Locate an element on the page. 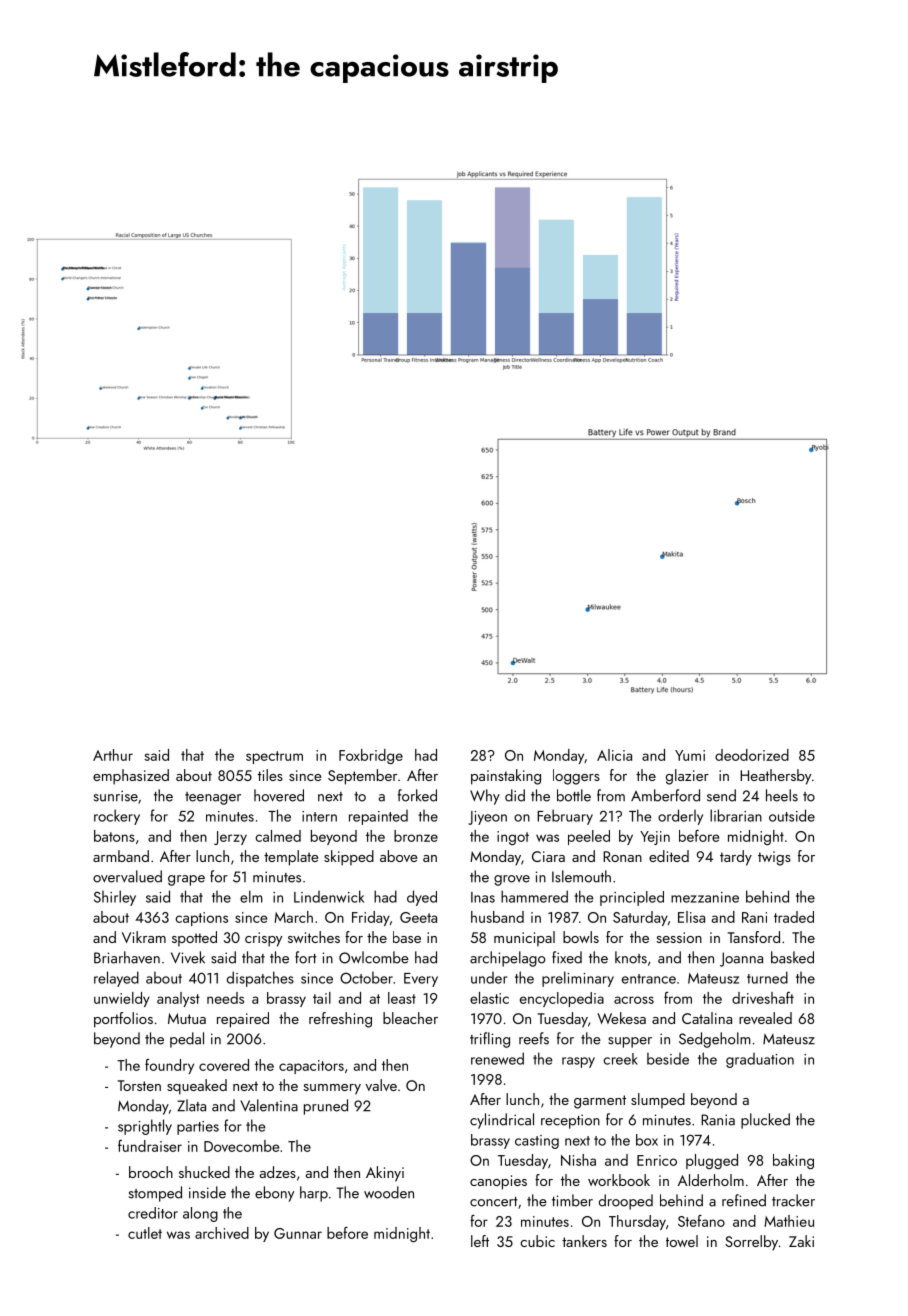 The width and height of the page is (908, 1316). refreshing is located at coordinates (340, 1020).
